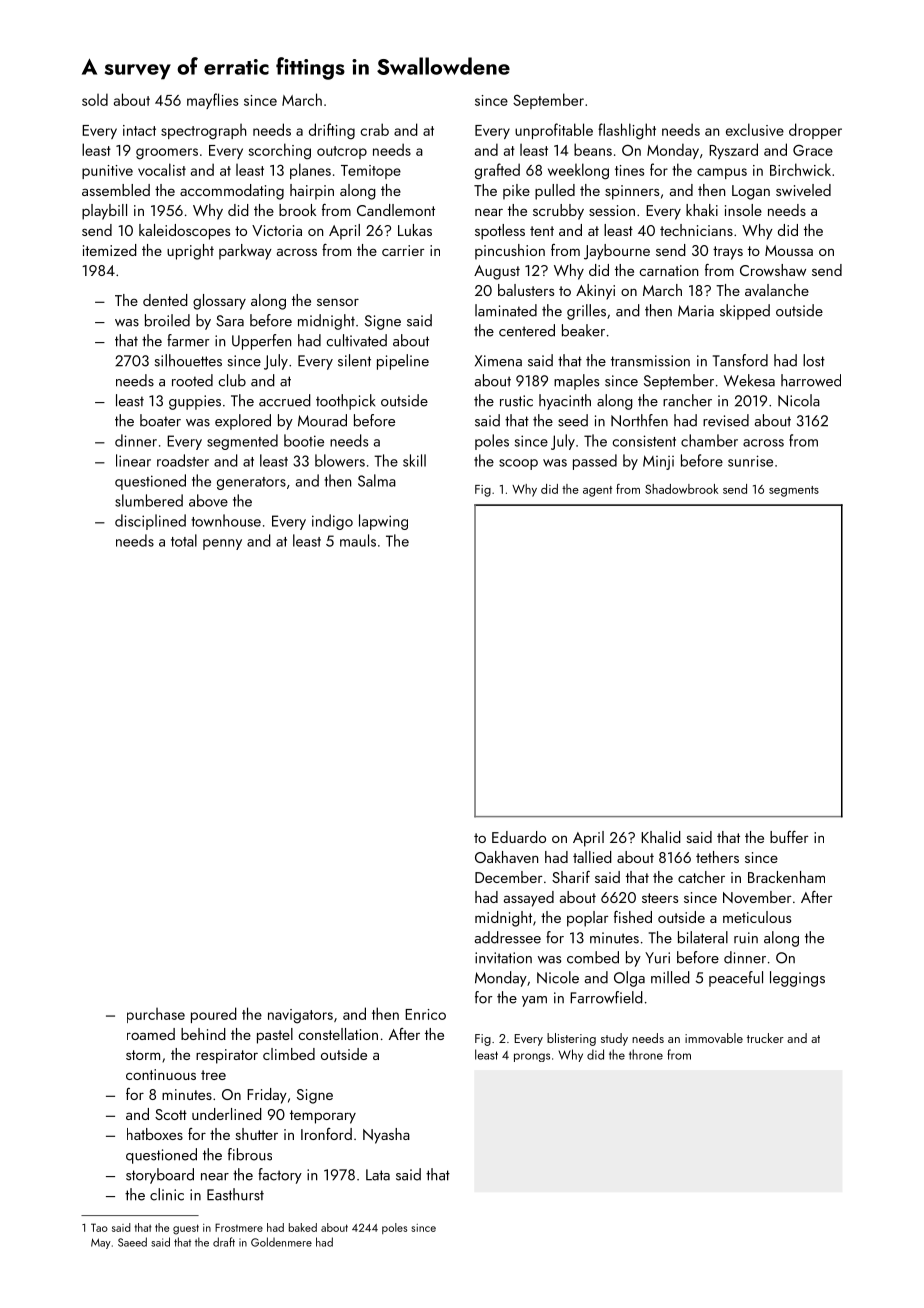 This document has height=1308, width=924. Describe the element at coordinates (155, 1134) in the document. I see `hatboxes` at that location.
